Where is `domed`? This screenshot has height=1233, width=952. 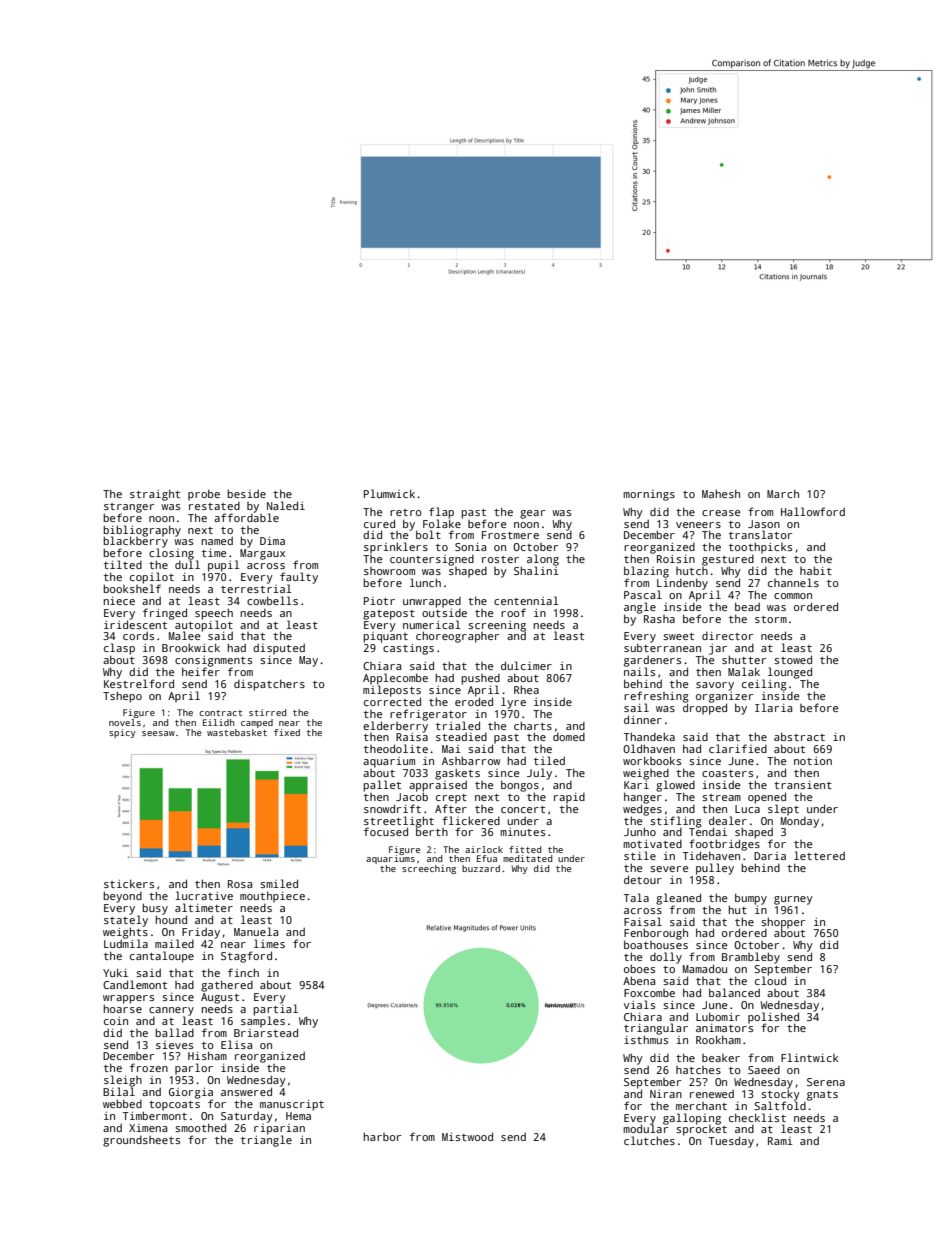
domed is located at coordinates (569, 737).
